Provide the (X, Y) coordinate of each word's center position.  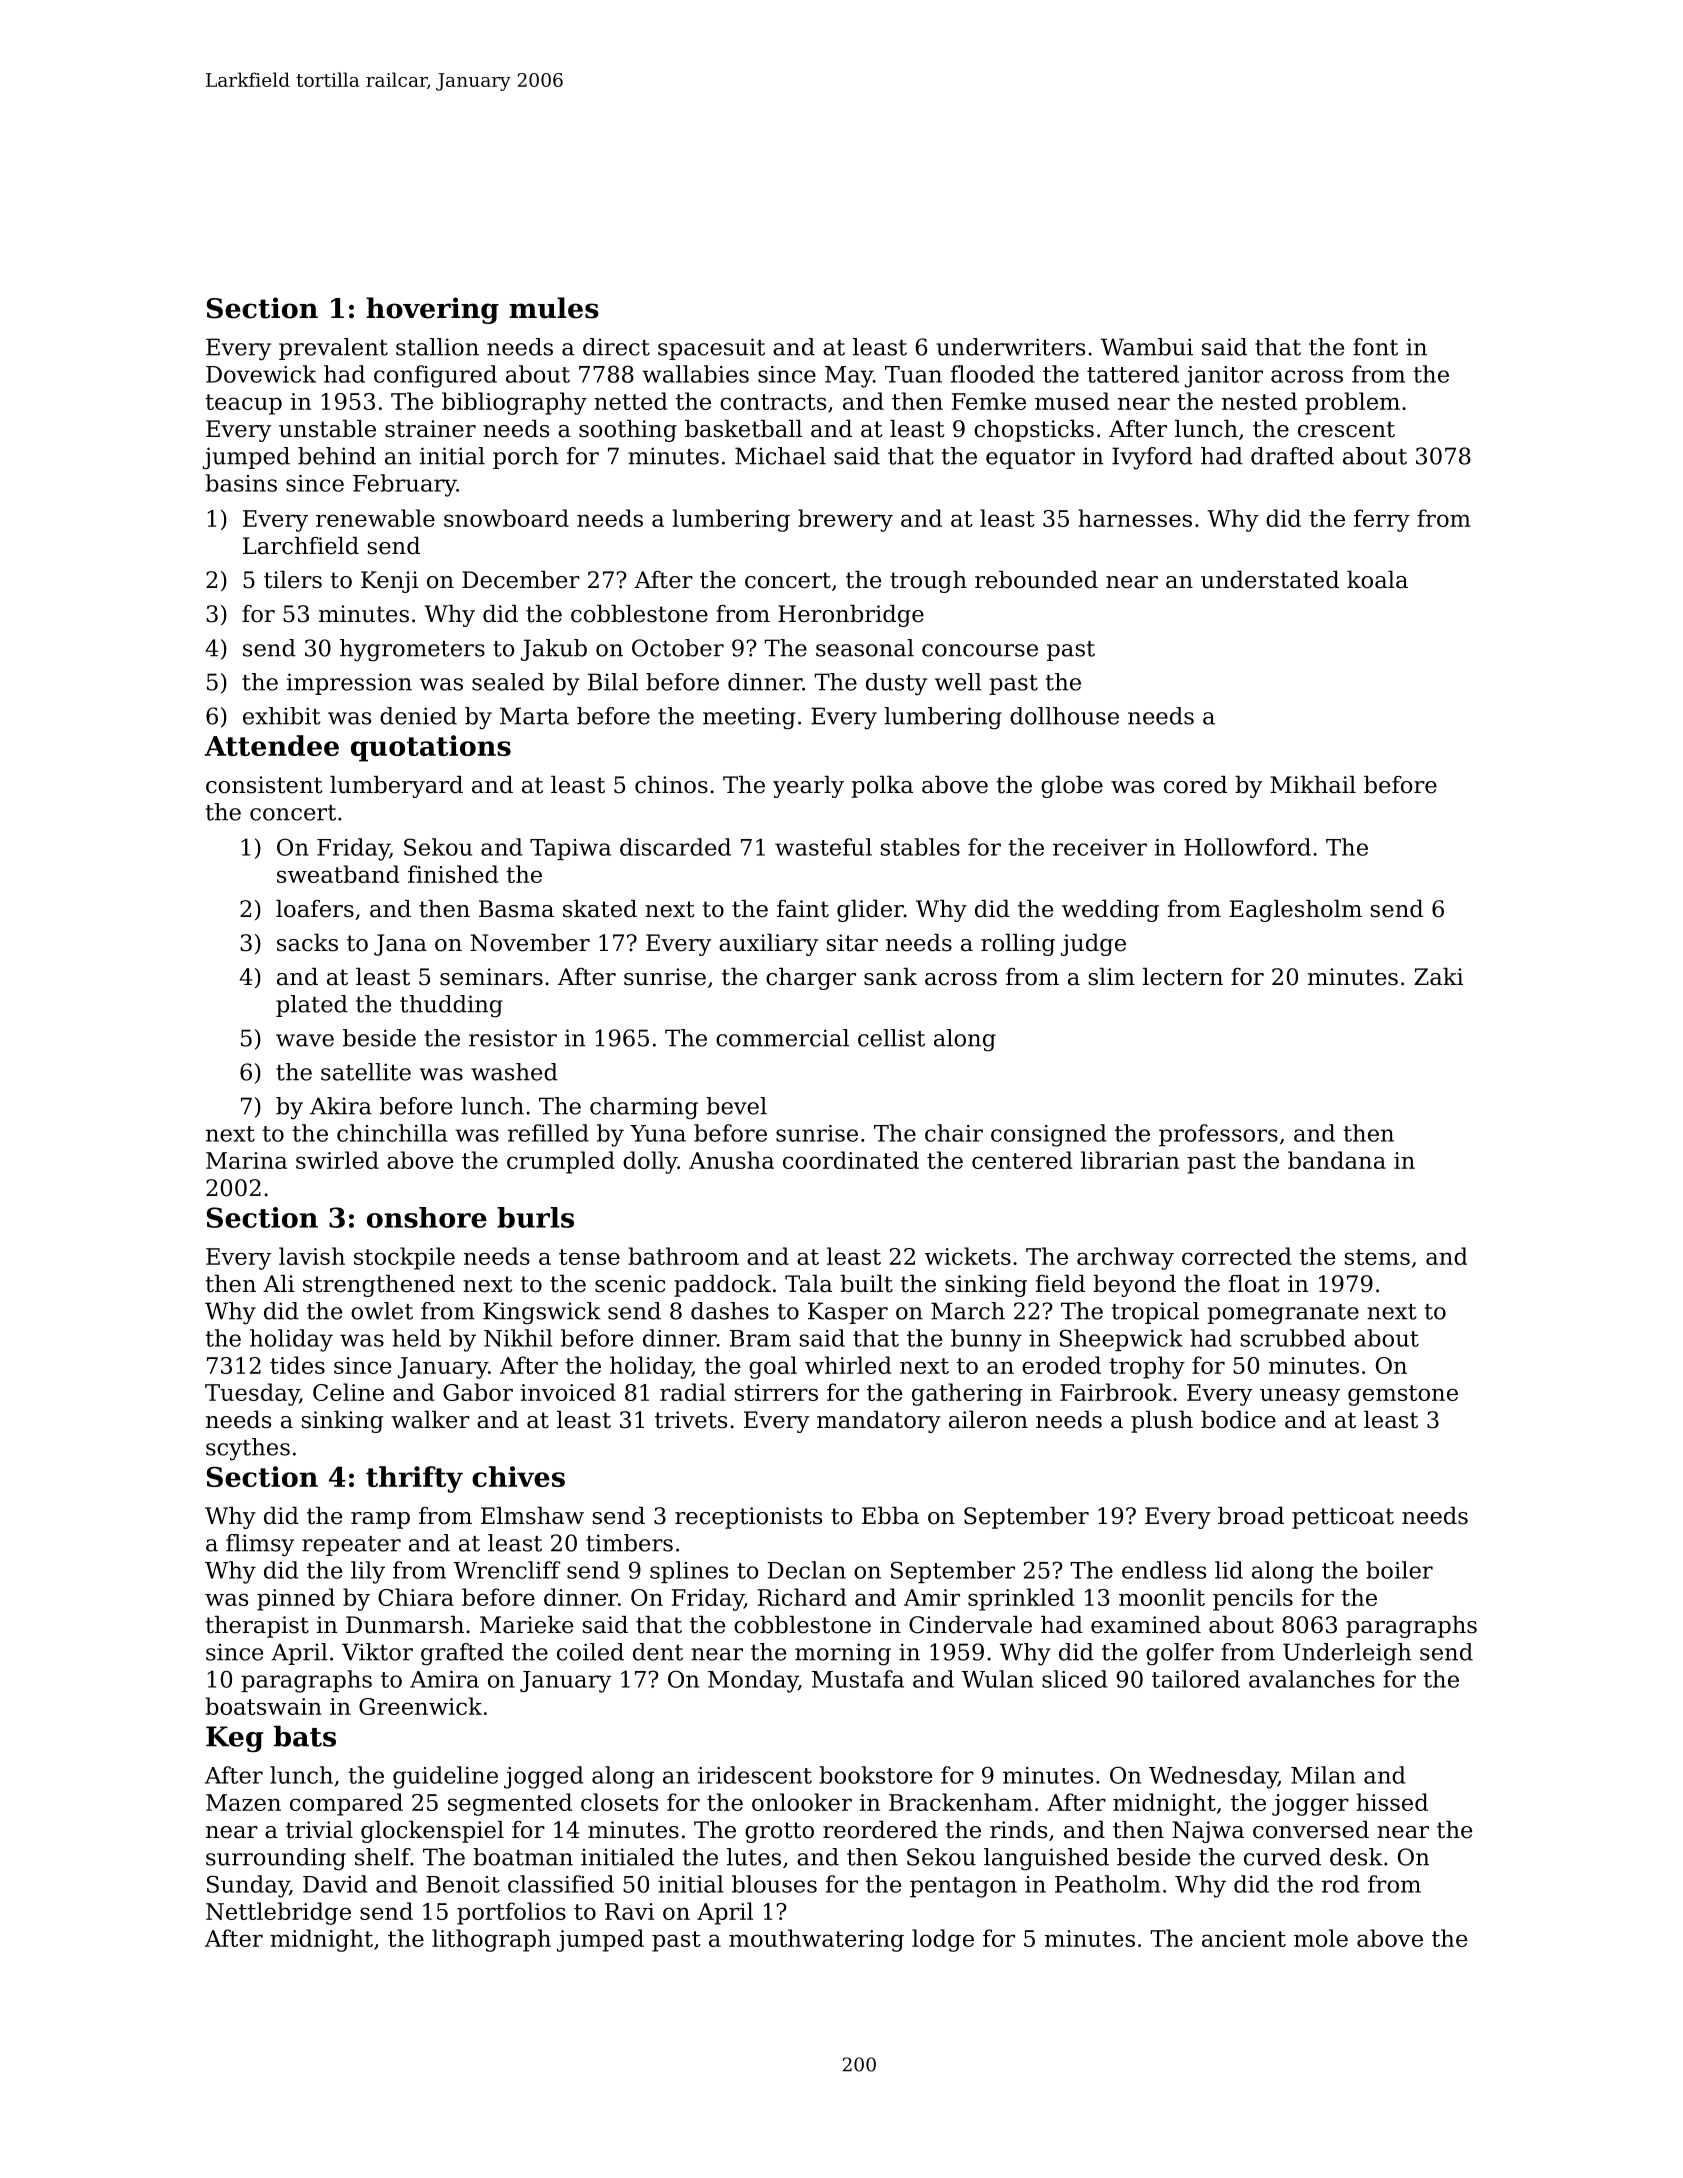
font (1375, 347)
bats (305, 1736)
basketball (743, 429)
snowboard (506, 518)
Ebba (890, 1516)
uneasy (1300, 1397)
